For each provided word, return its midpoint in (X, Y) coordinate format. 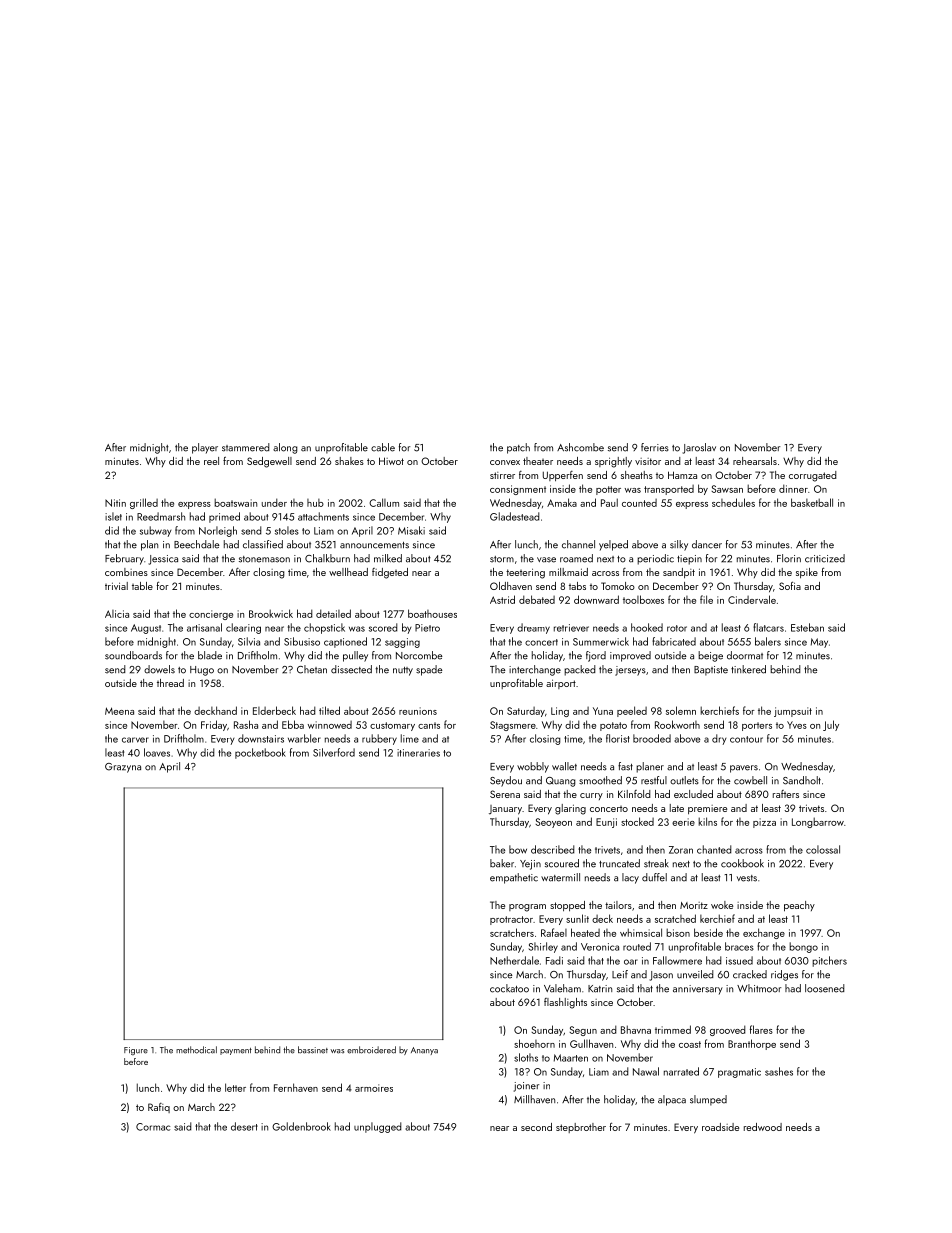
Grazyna (123, 768)
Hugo (202, 671)
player (205, 448)
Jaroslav (699, 448)
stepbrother (581, 1128)
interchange (535, 670)
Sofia (790, 585)
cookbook (742, 863)
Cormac (153, 1127)
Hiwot (391, 461)
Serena (505, 794)
